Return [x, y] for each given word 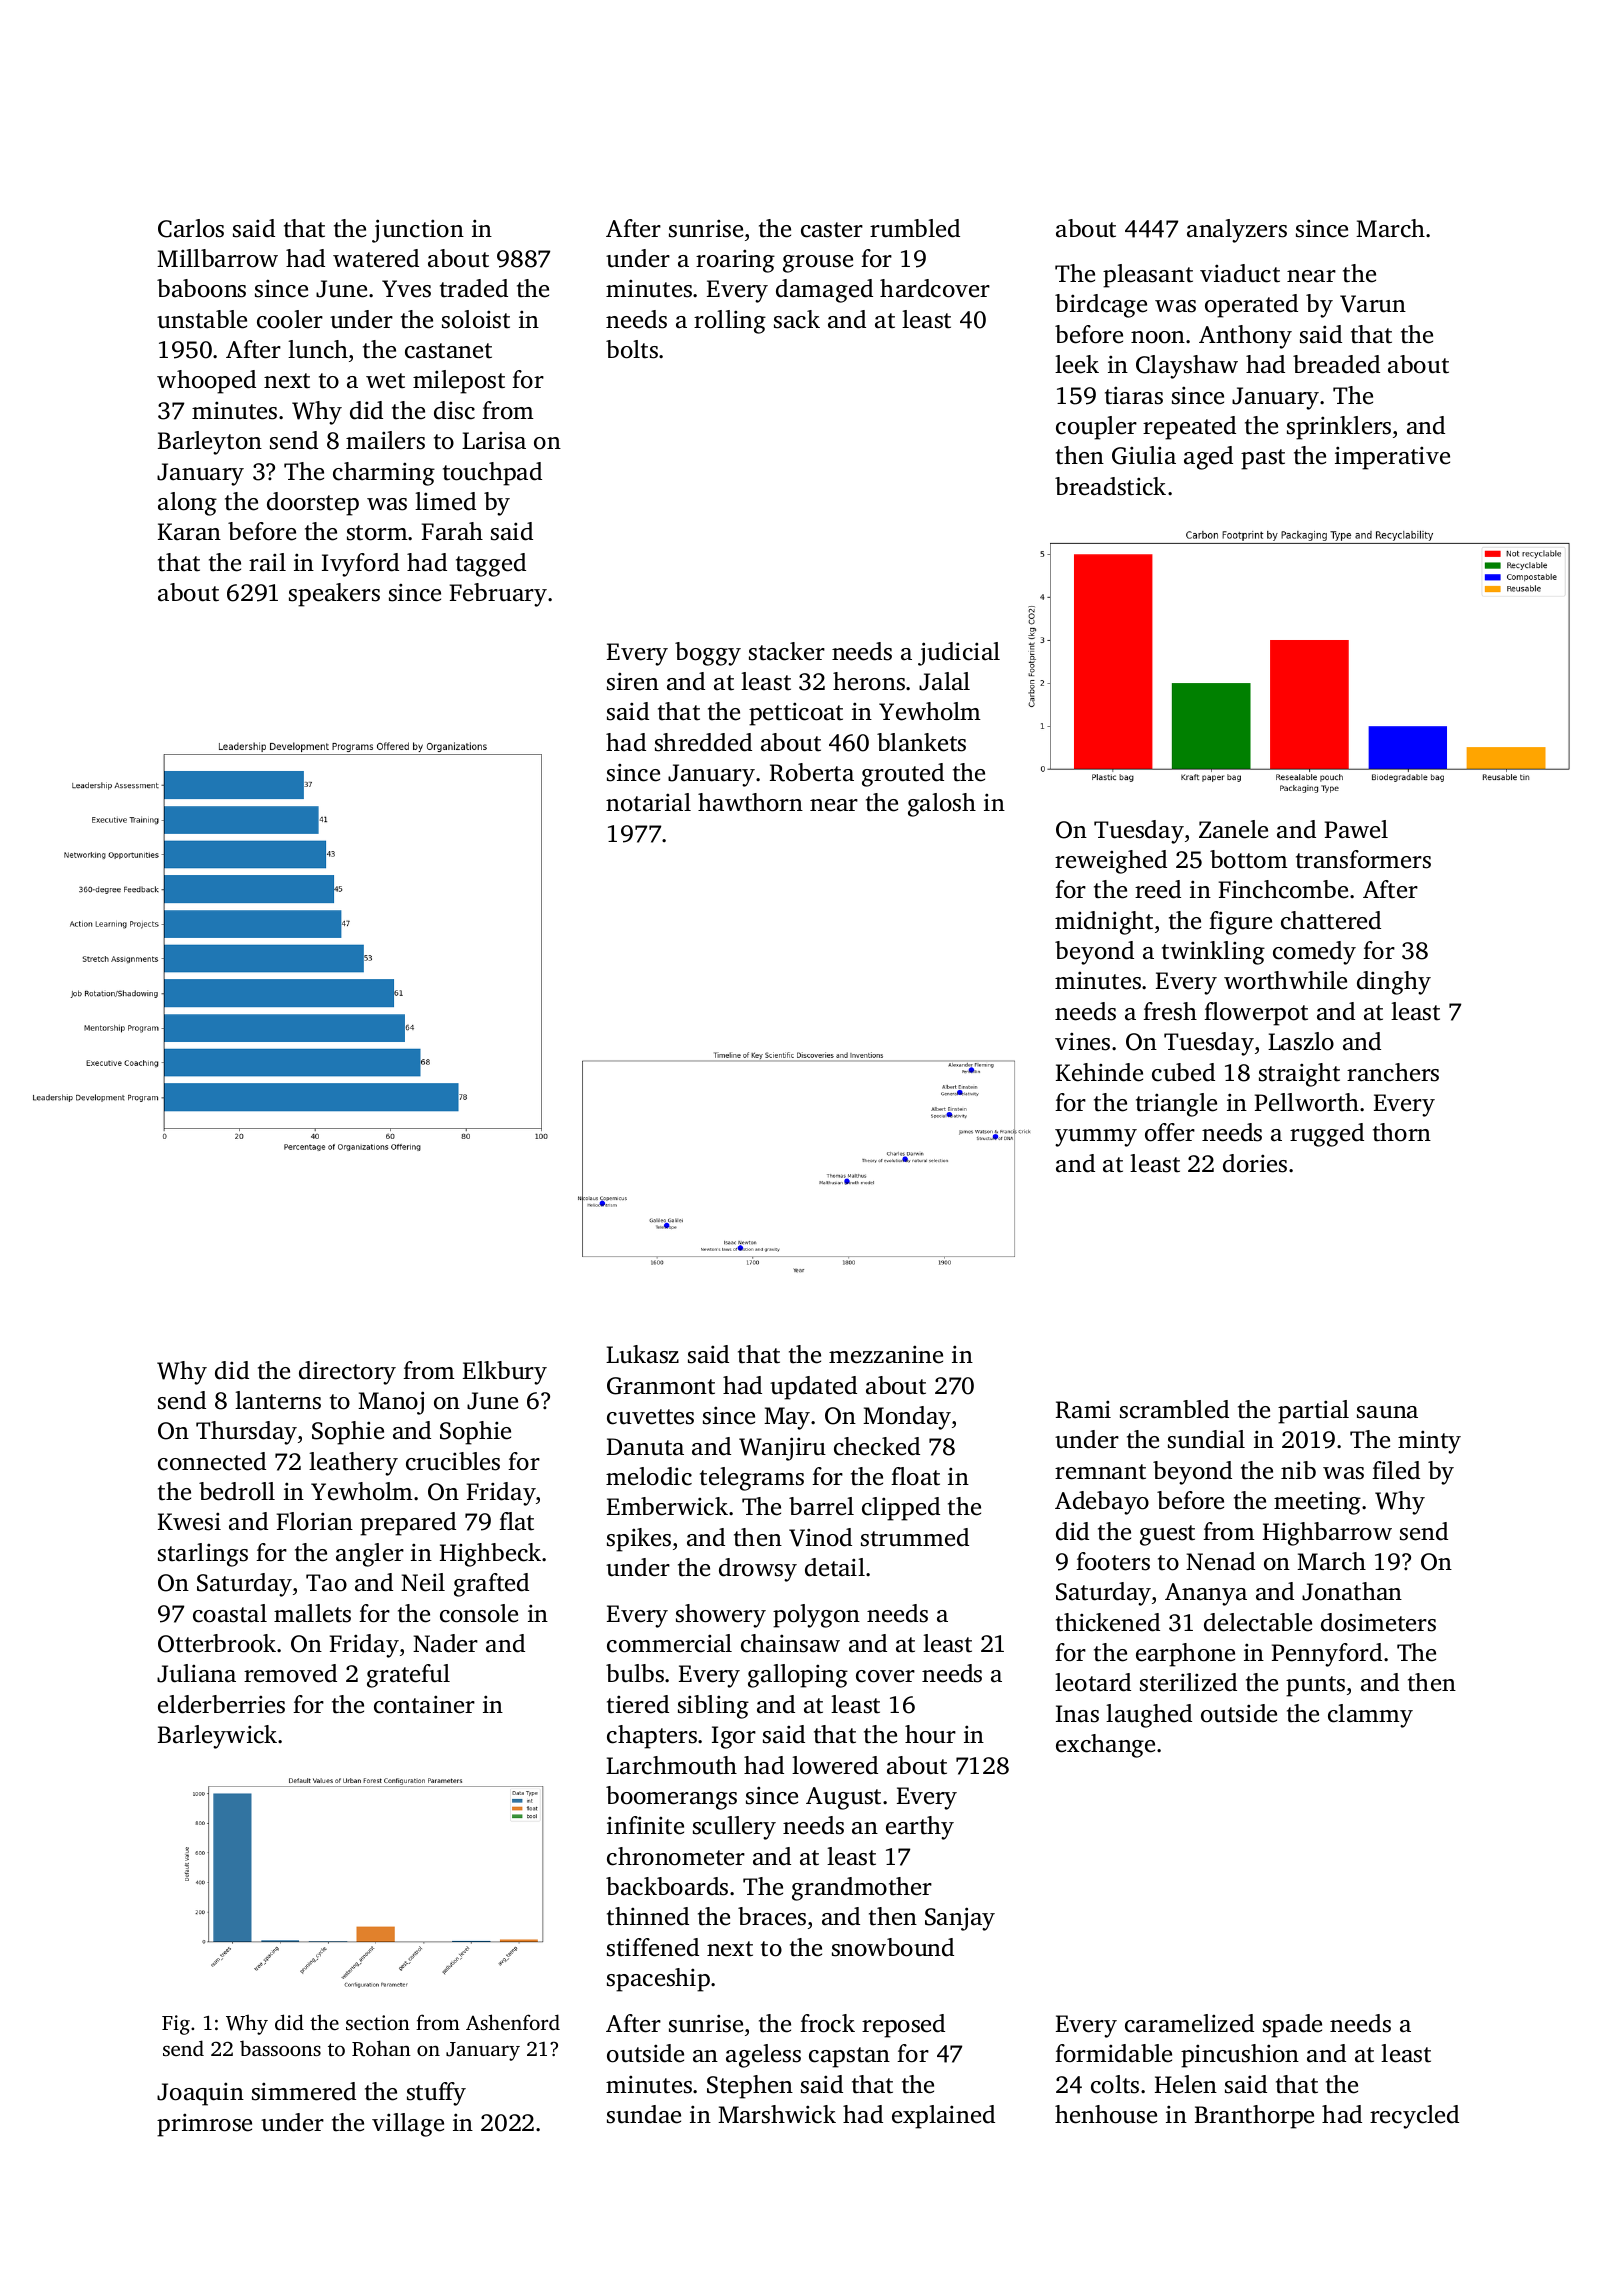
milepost [459, 382]
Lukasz [642, 1354]
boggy [708, 654]
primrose [204, 2125]
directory [347, 1373]
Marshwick [777, 2114]
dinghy [1394, 983]
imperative [1392, 458]
